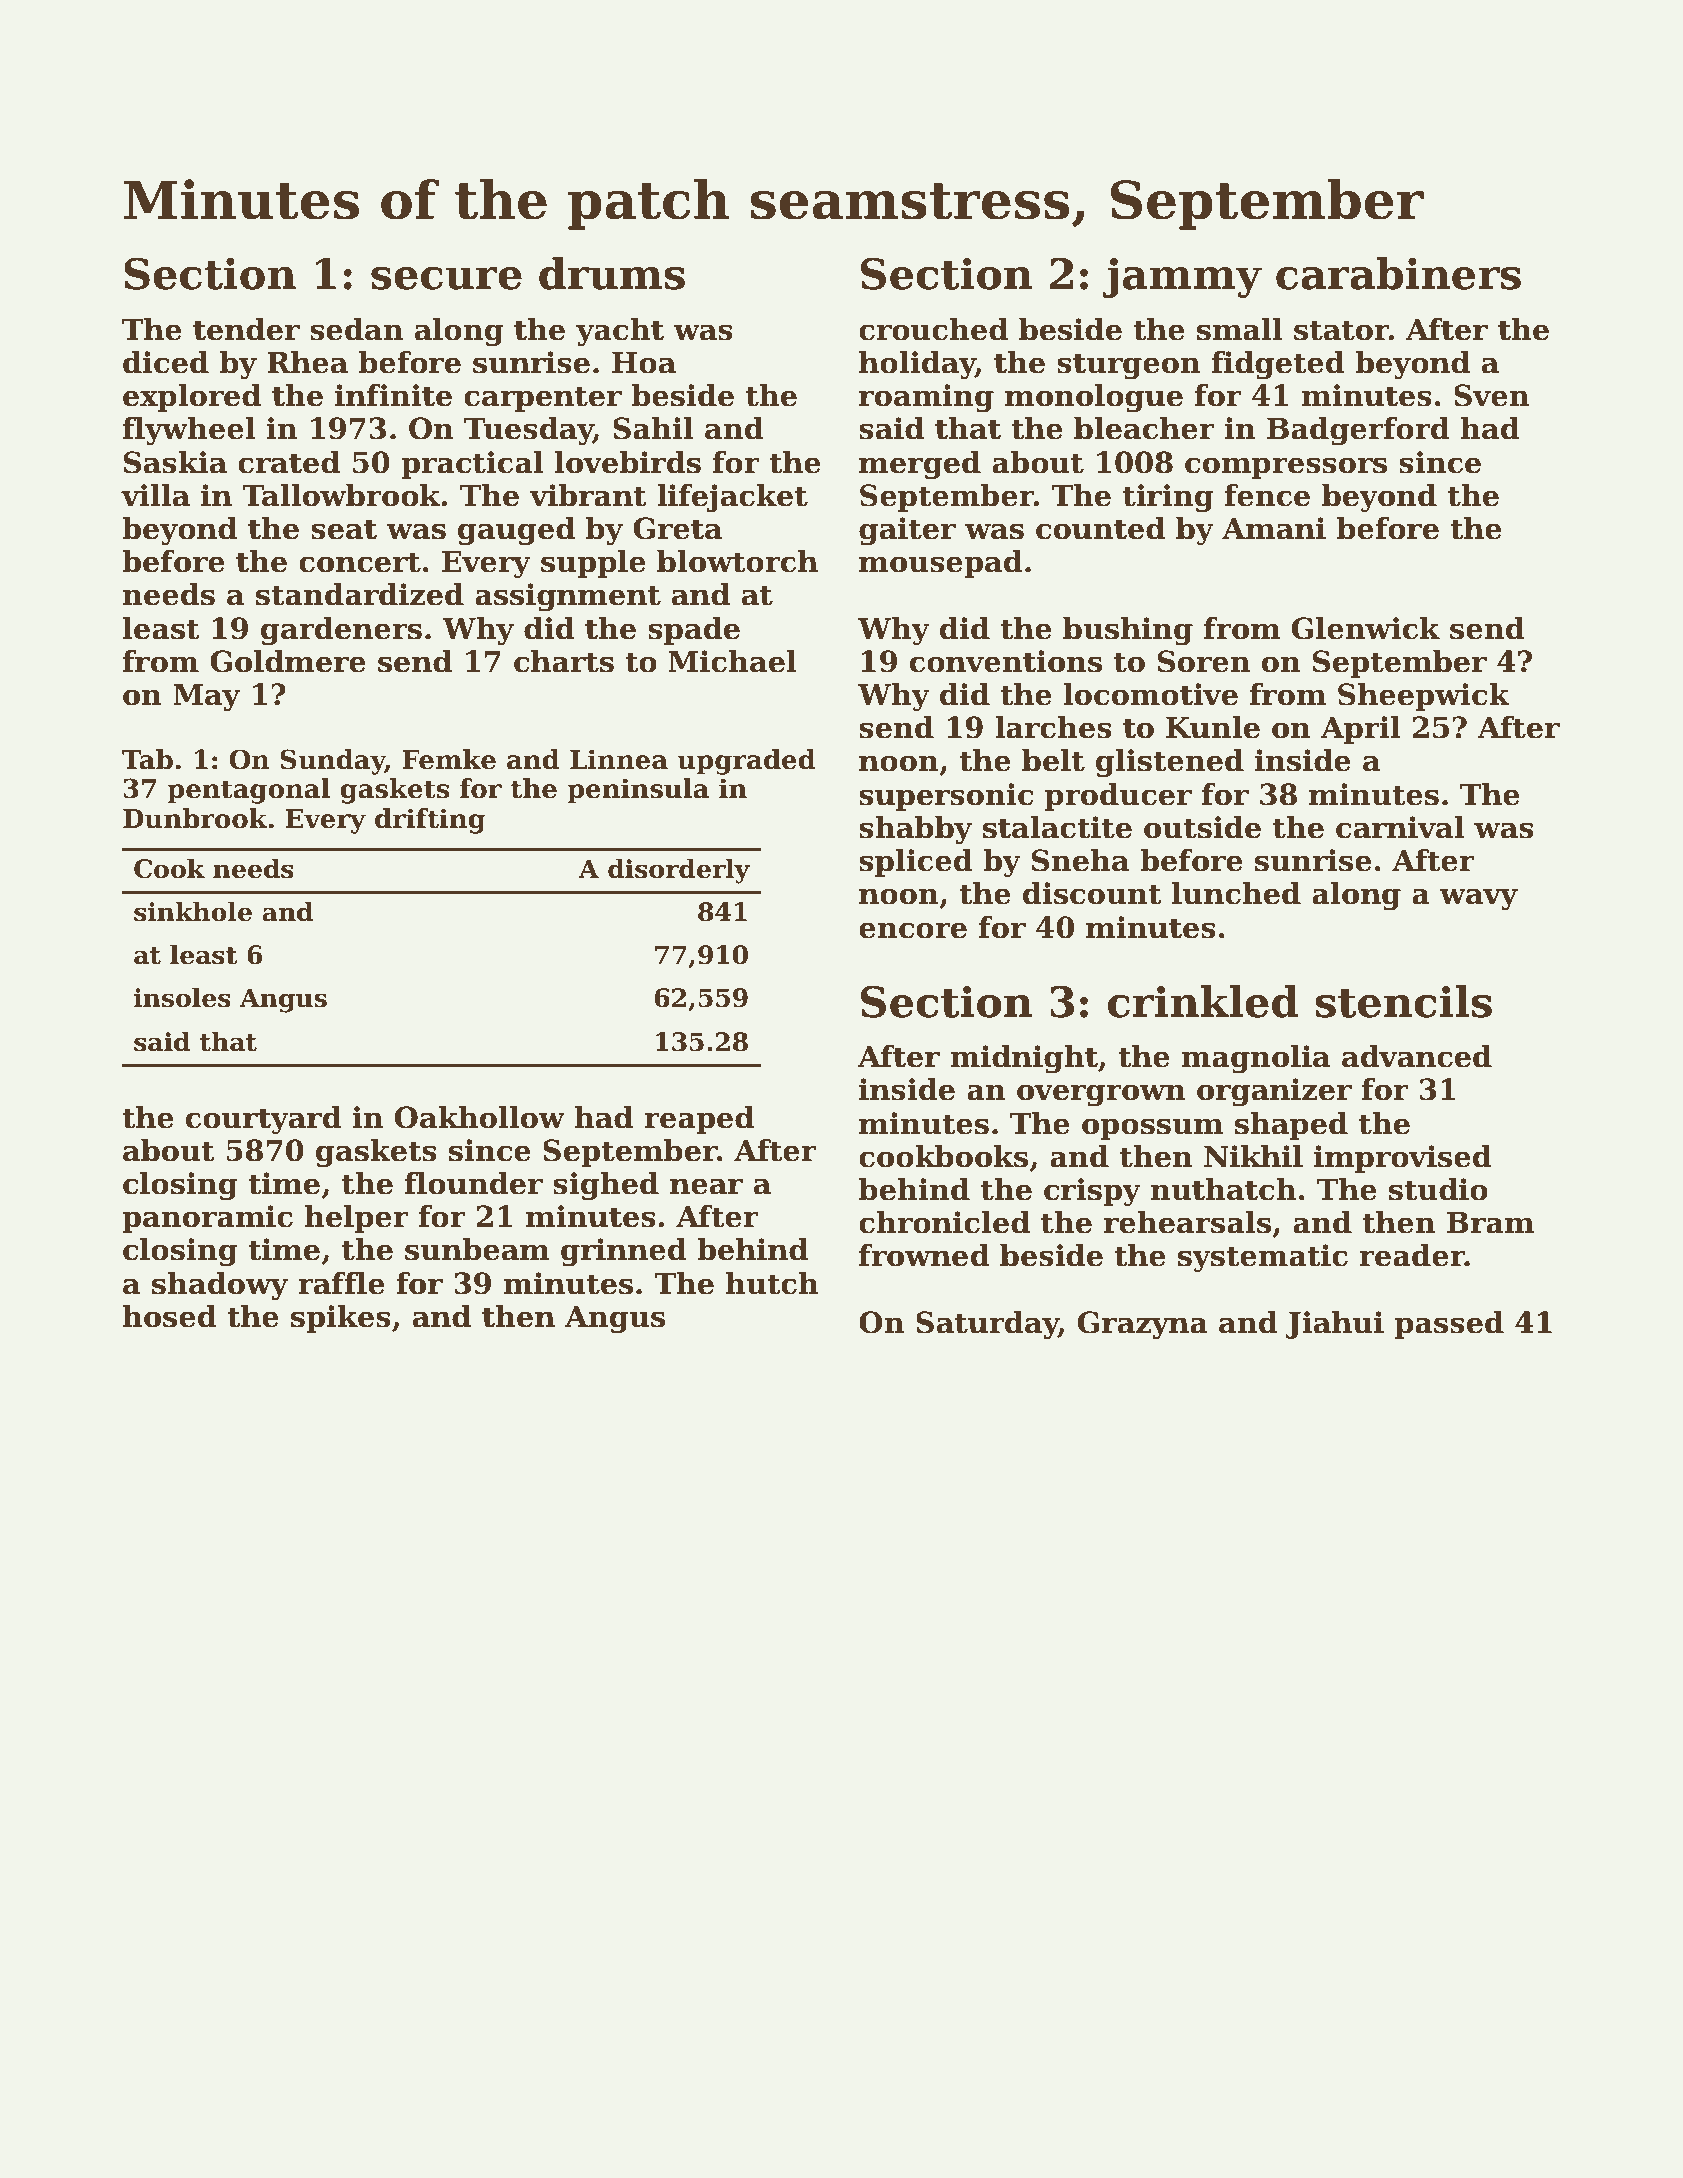 Image resolution: width=1683 pixels, height=2178 pixels. What do you see at coordinates (612, 273) in the screenshot?
I see `drums` at bounding box center [612, 273].
